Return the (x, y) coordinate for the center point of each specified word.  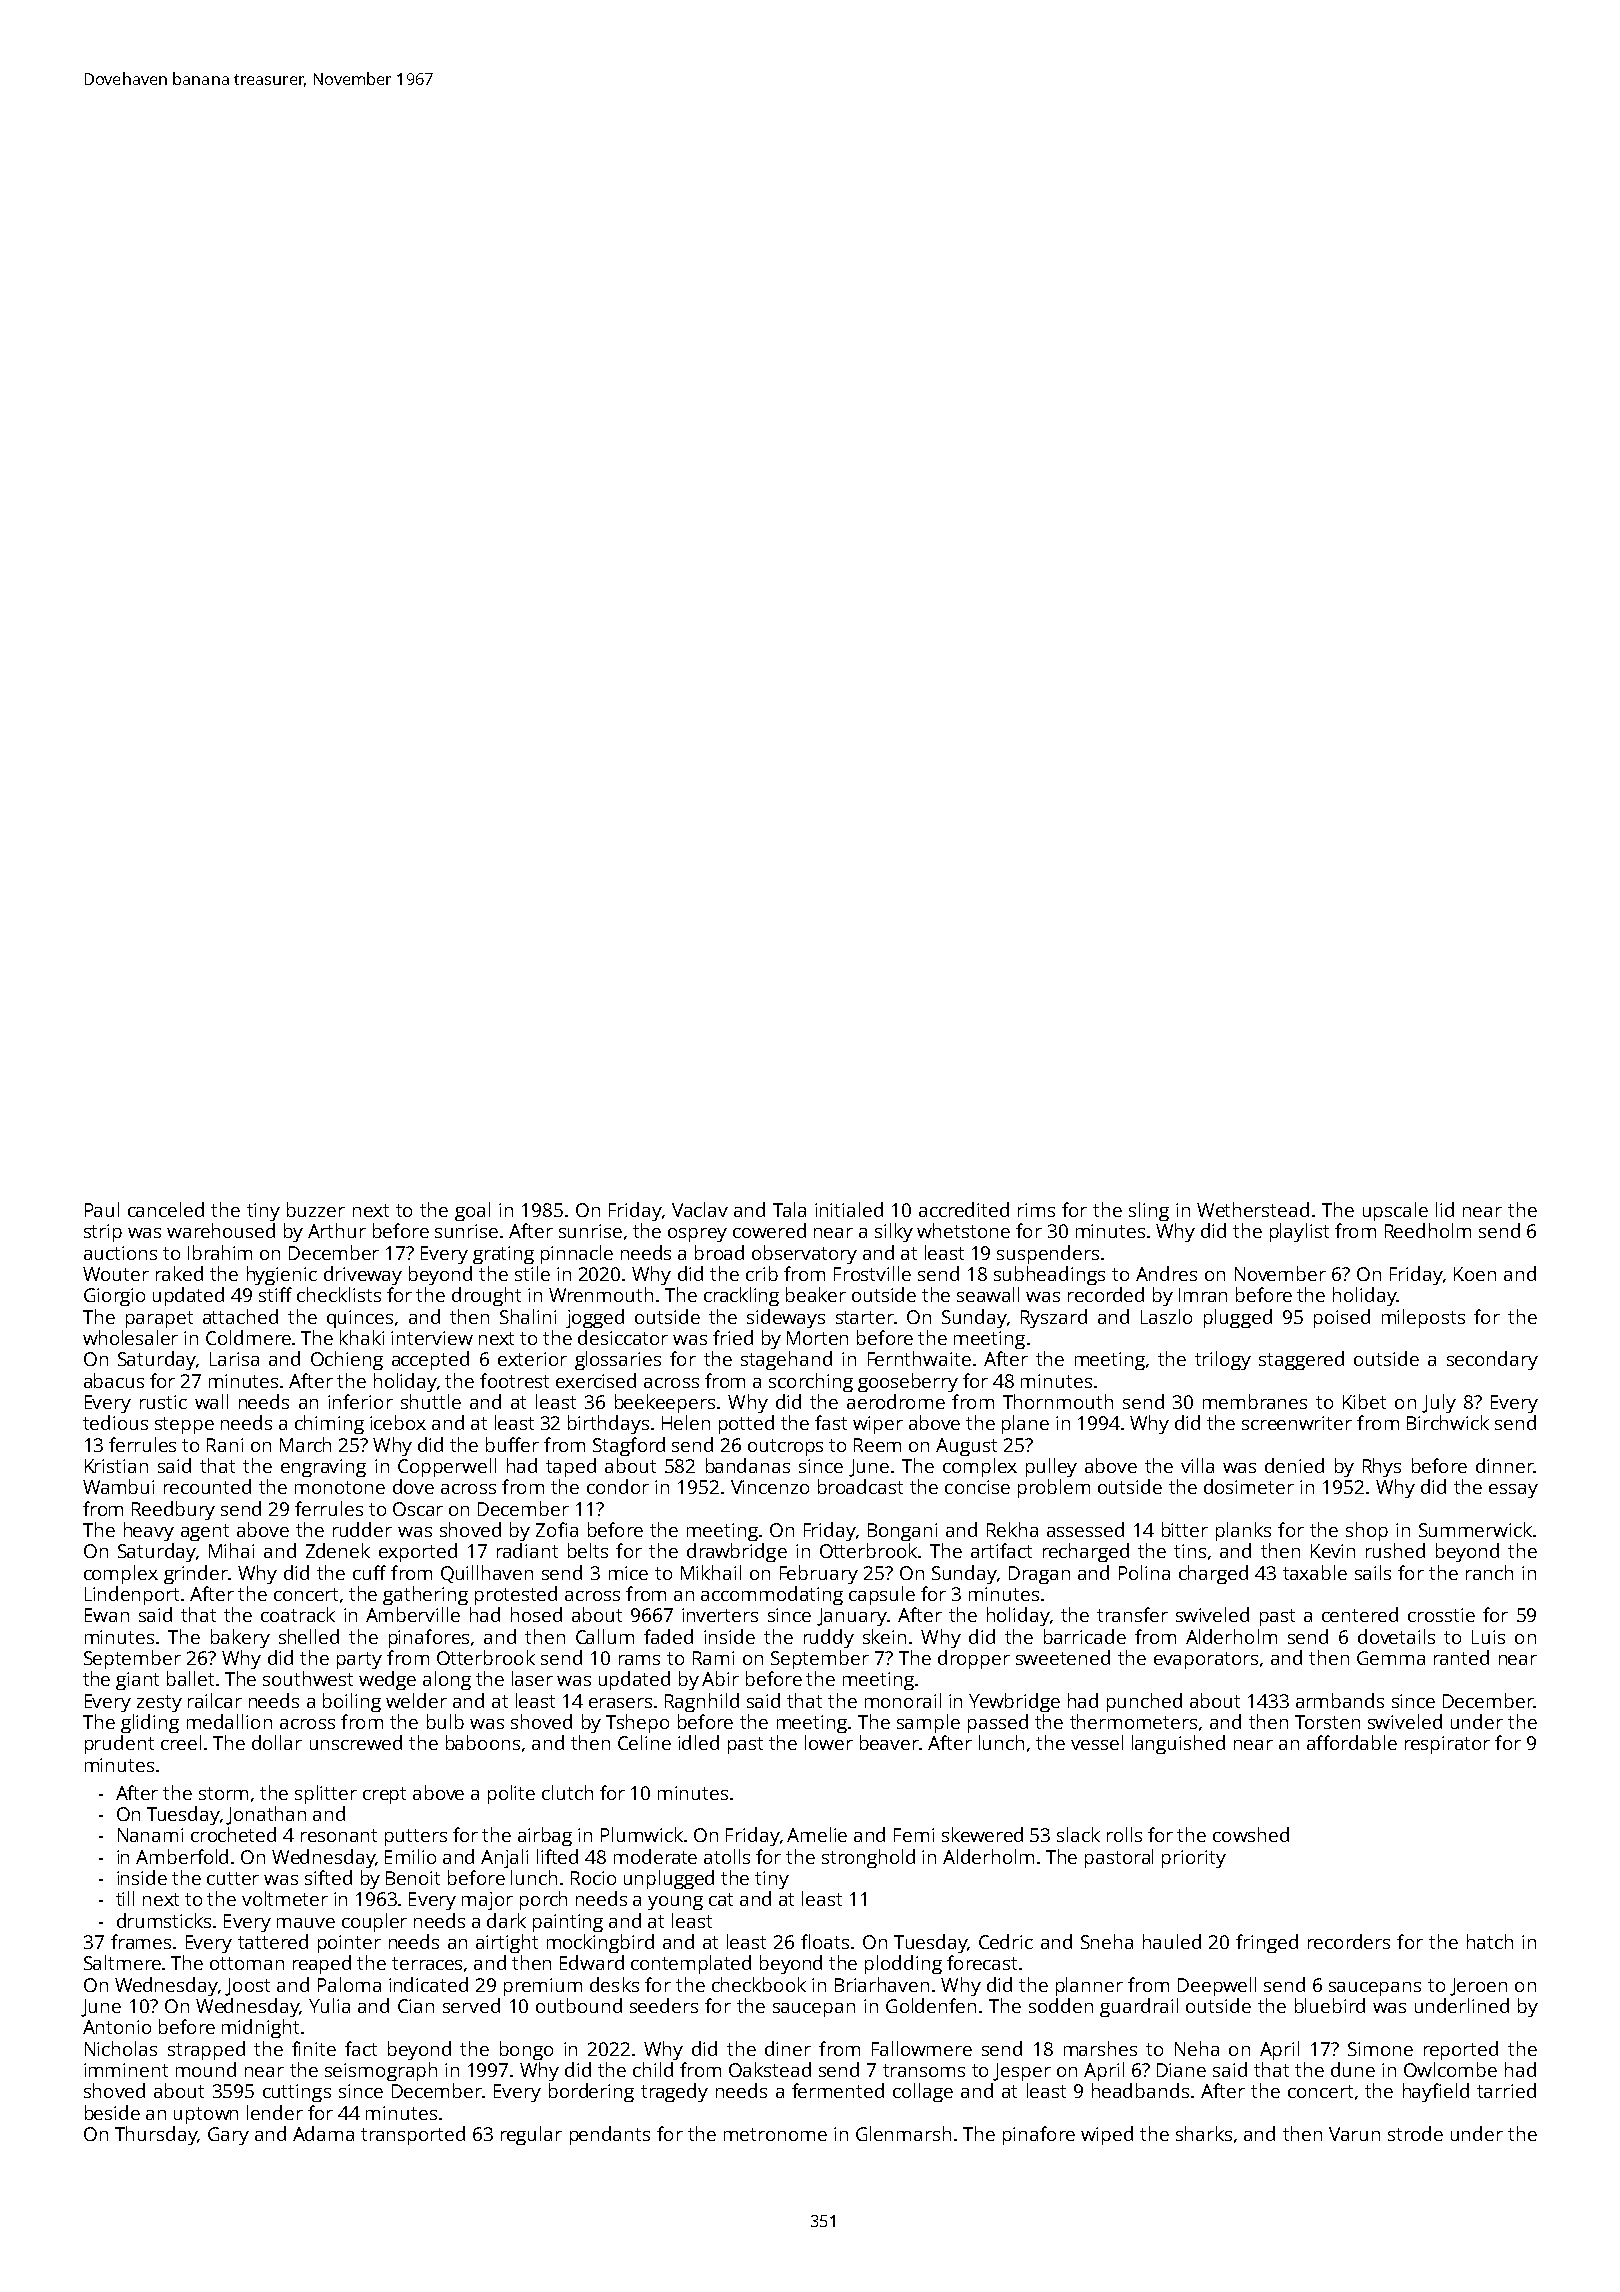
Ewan (107, 1615)
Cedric (1006, 1941)
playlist (1299, 1232)
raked (179, 1273)
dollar (277, 1742)
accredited (964, 1209)
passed (998, 1723)
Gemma (1391, 1658)
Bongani (902, 1532)
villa (1197, 1465)
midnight (260, 2028)
